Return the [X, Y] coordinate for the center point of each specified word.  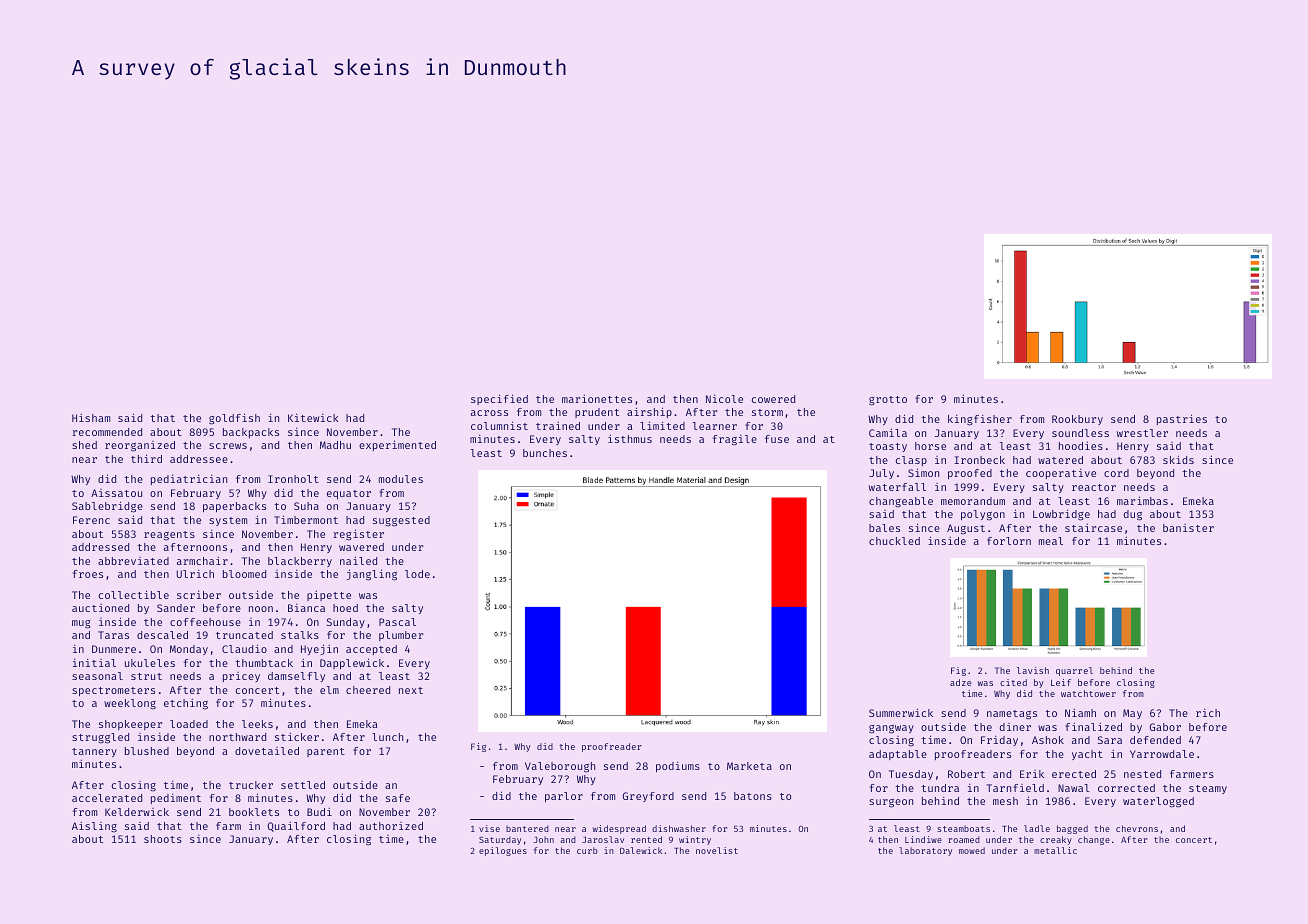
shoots [163, 839]
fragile [735, 440]
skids [1178, 459]
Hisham [91, 417]
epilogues [503, 851]
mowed [972, 850]
